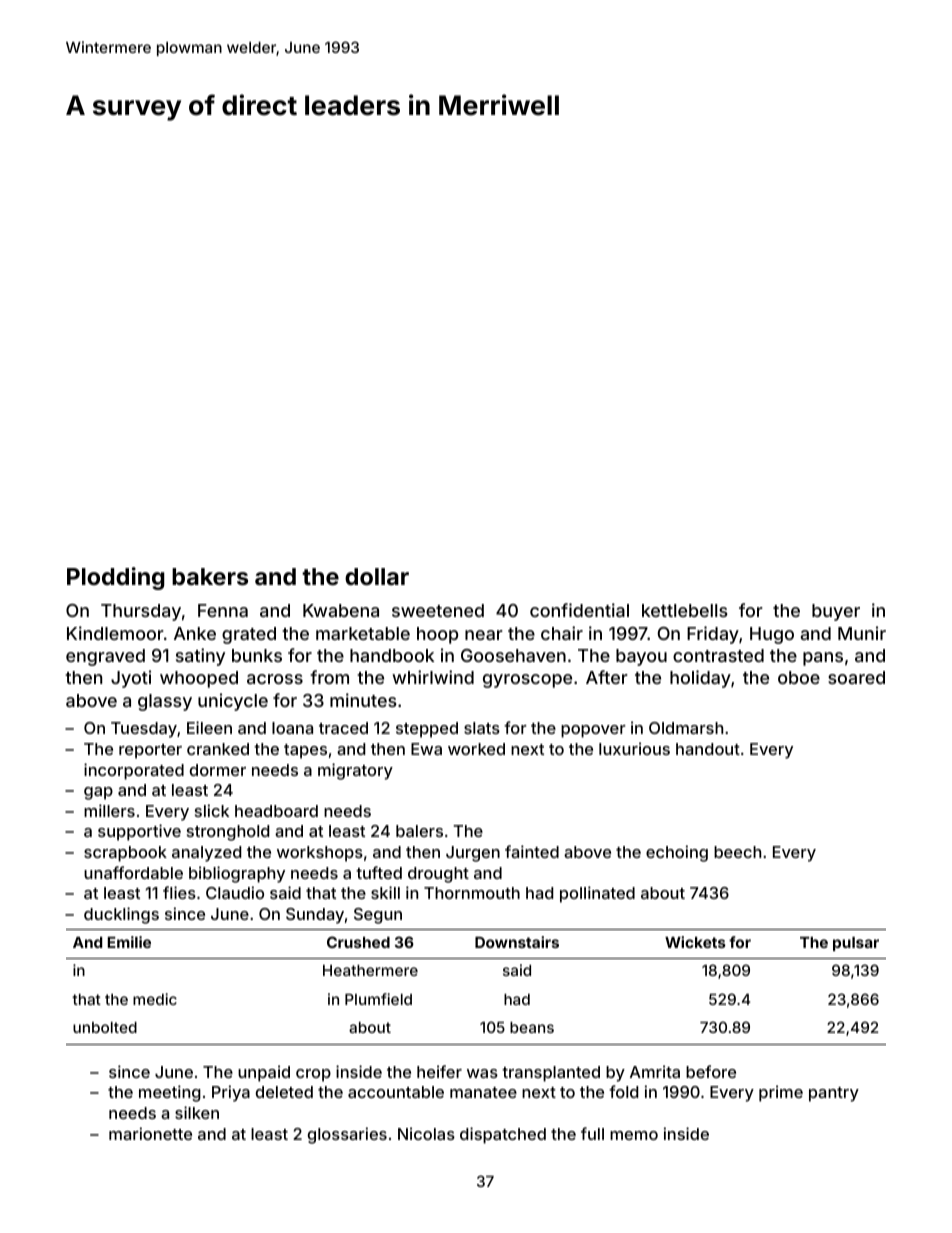 Image resolution: width=952 pixels, height=1233 pixels. I want to click on pulsar, so click(856, 944).
